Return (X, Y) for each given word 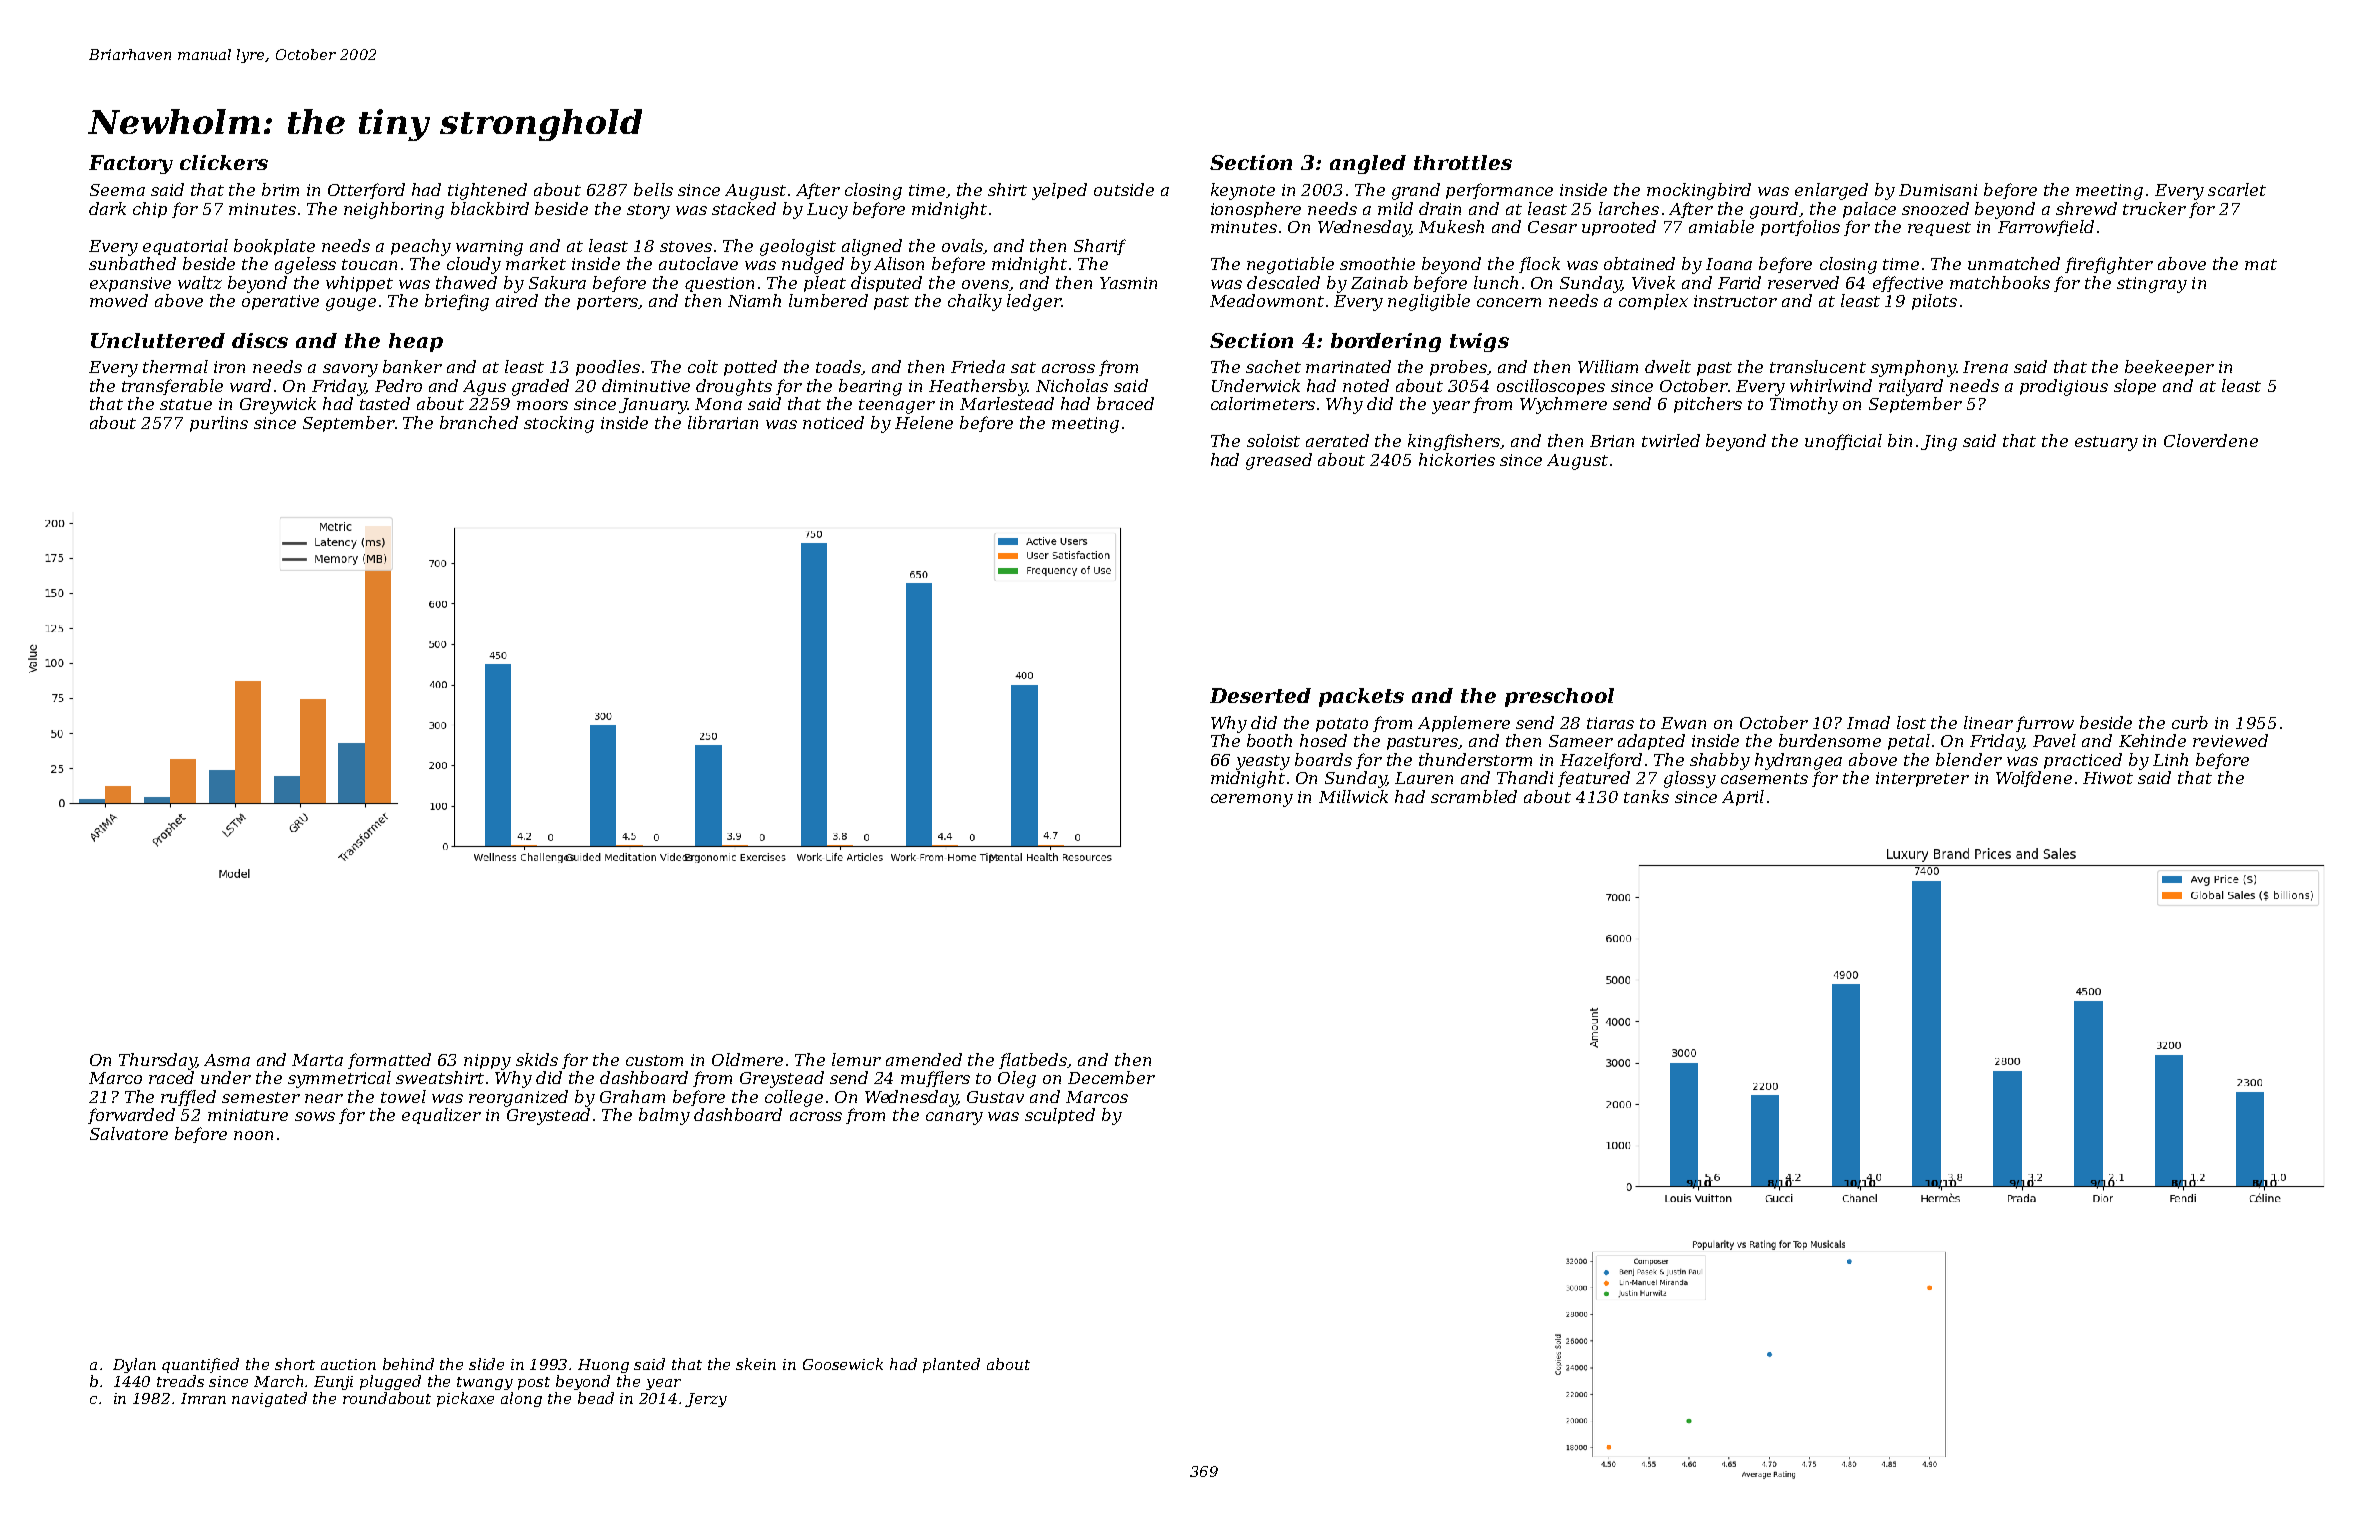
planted (951, 1365)
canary (954, 1118)
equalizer (441, 1116)
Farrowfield (2046, 228)
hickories (1457, 459)
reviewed (2230, 740)
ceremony (1252, 800)
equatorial (185, 247)
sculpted (1060, 1116)
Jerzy (706, 1400)
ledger (1034, 302)
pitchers (1708, 405)
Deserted (1260, 695)
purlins (219, 424)
